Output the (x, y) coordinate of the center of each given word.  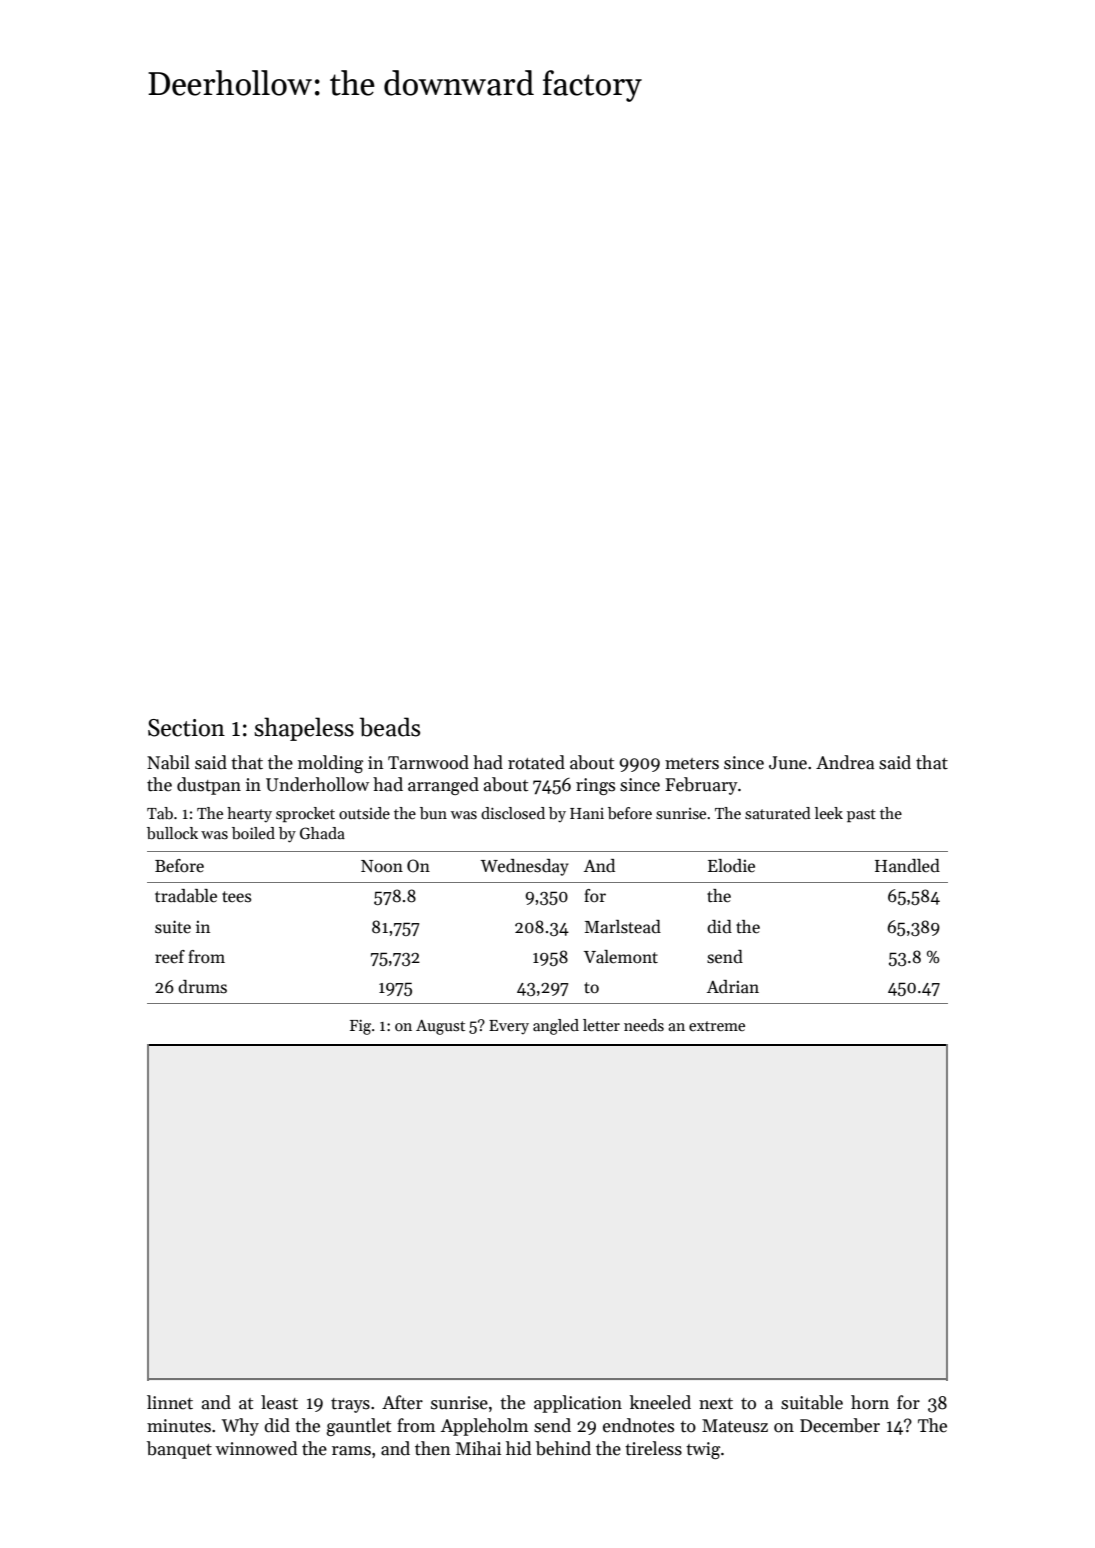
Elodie (731, 866)
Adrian (733, 987)
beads (389, 727)
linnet (170, 1402)
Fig (360, 1027)
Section (186, 728)
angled (556, 1027)
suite (173, 927)
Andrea (845, 762)
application (578, 1404)
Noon (382, 866)
